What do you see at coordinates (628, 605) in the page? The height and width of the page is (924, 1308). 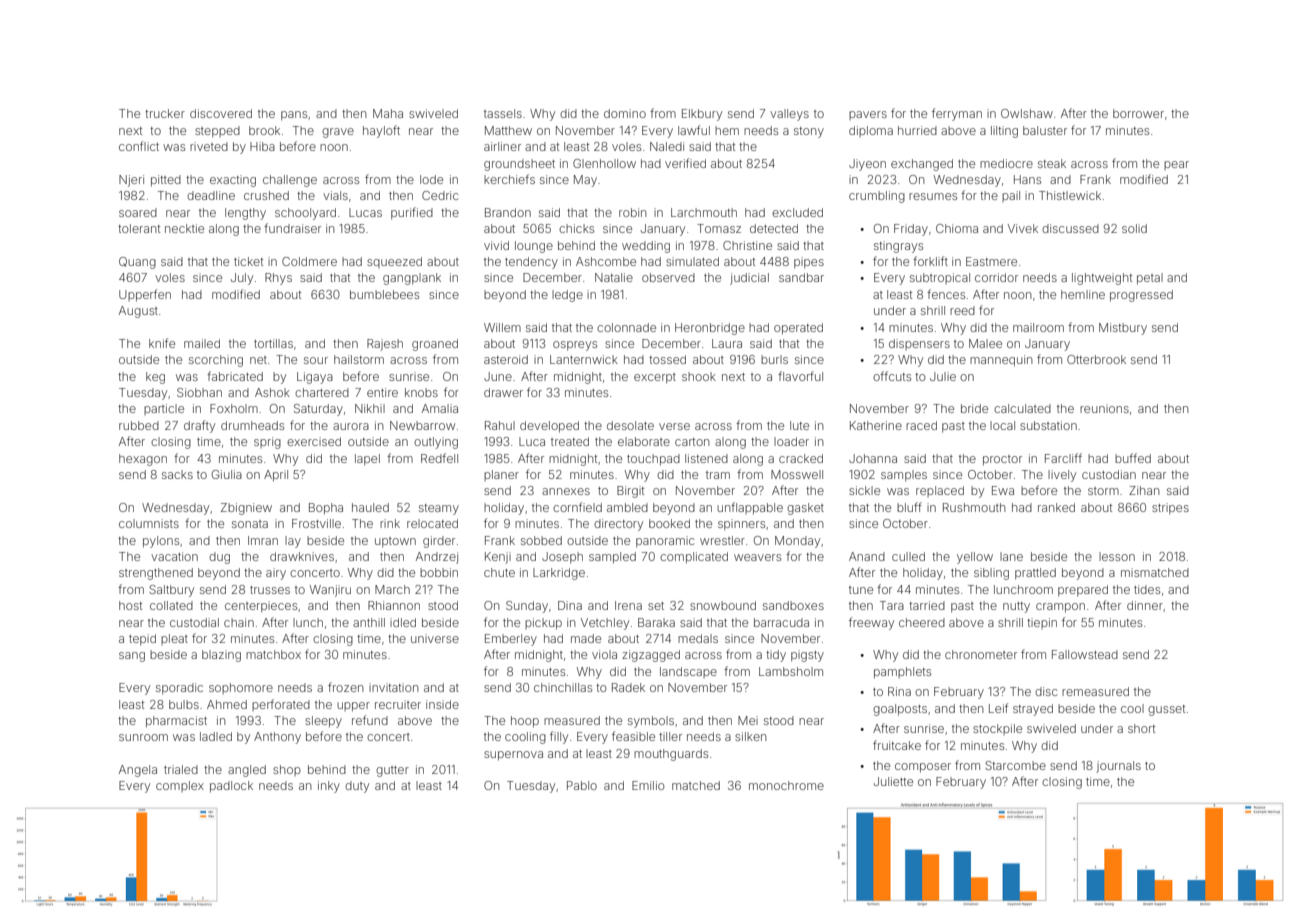 I see `Irena` at bounding box center [628, 605].
